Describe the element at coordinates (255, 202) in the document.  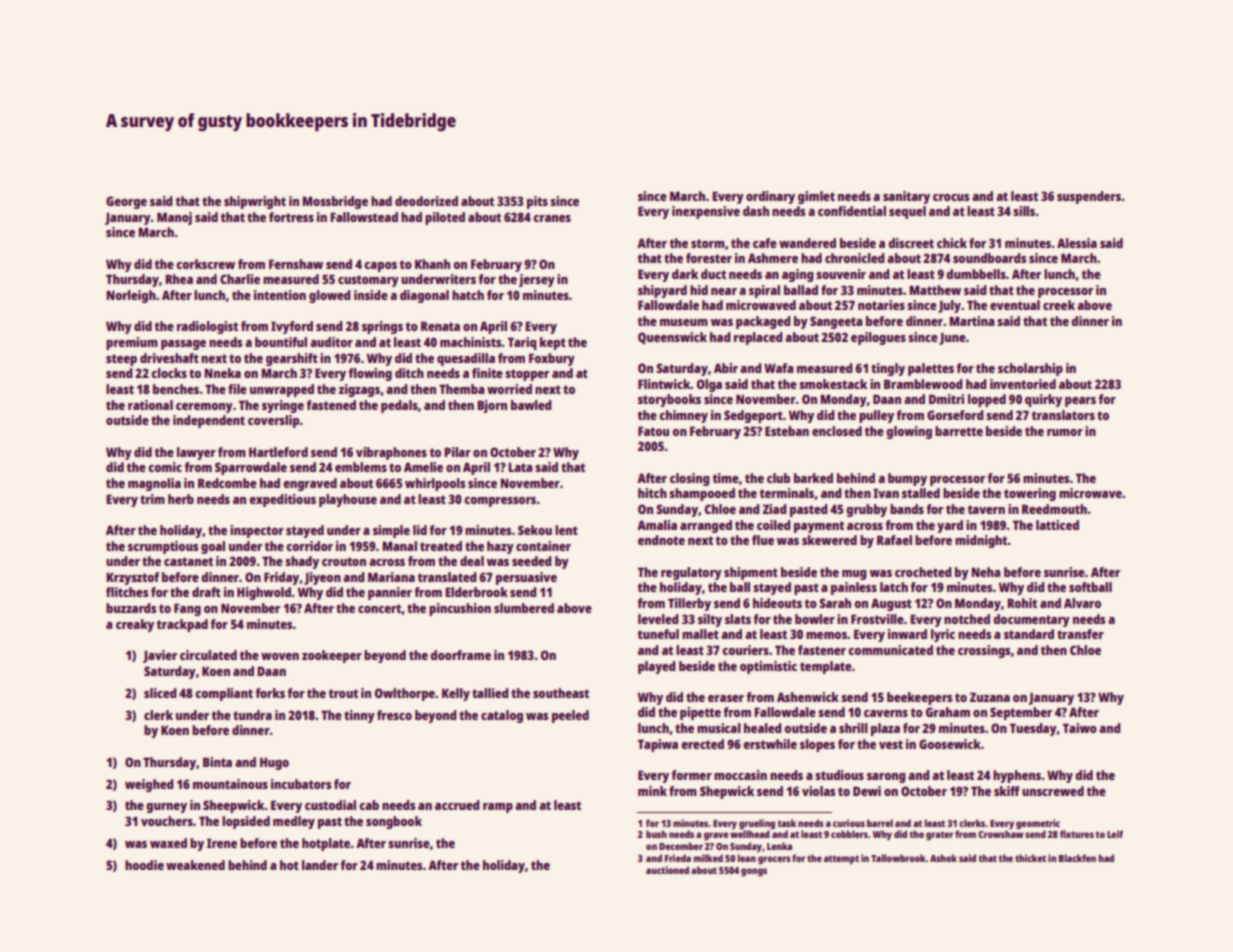
I see `shipwright` at that location.
